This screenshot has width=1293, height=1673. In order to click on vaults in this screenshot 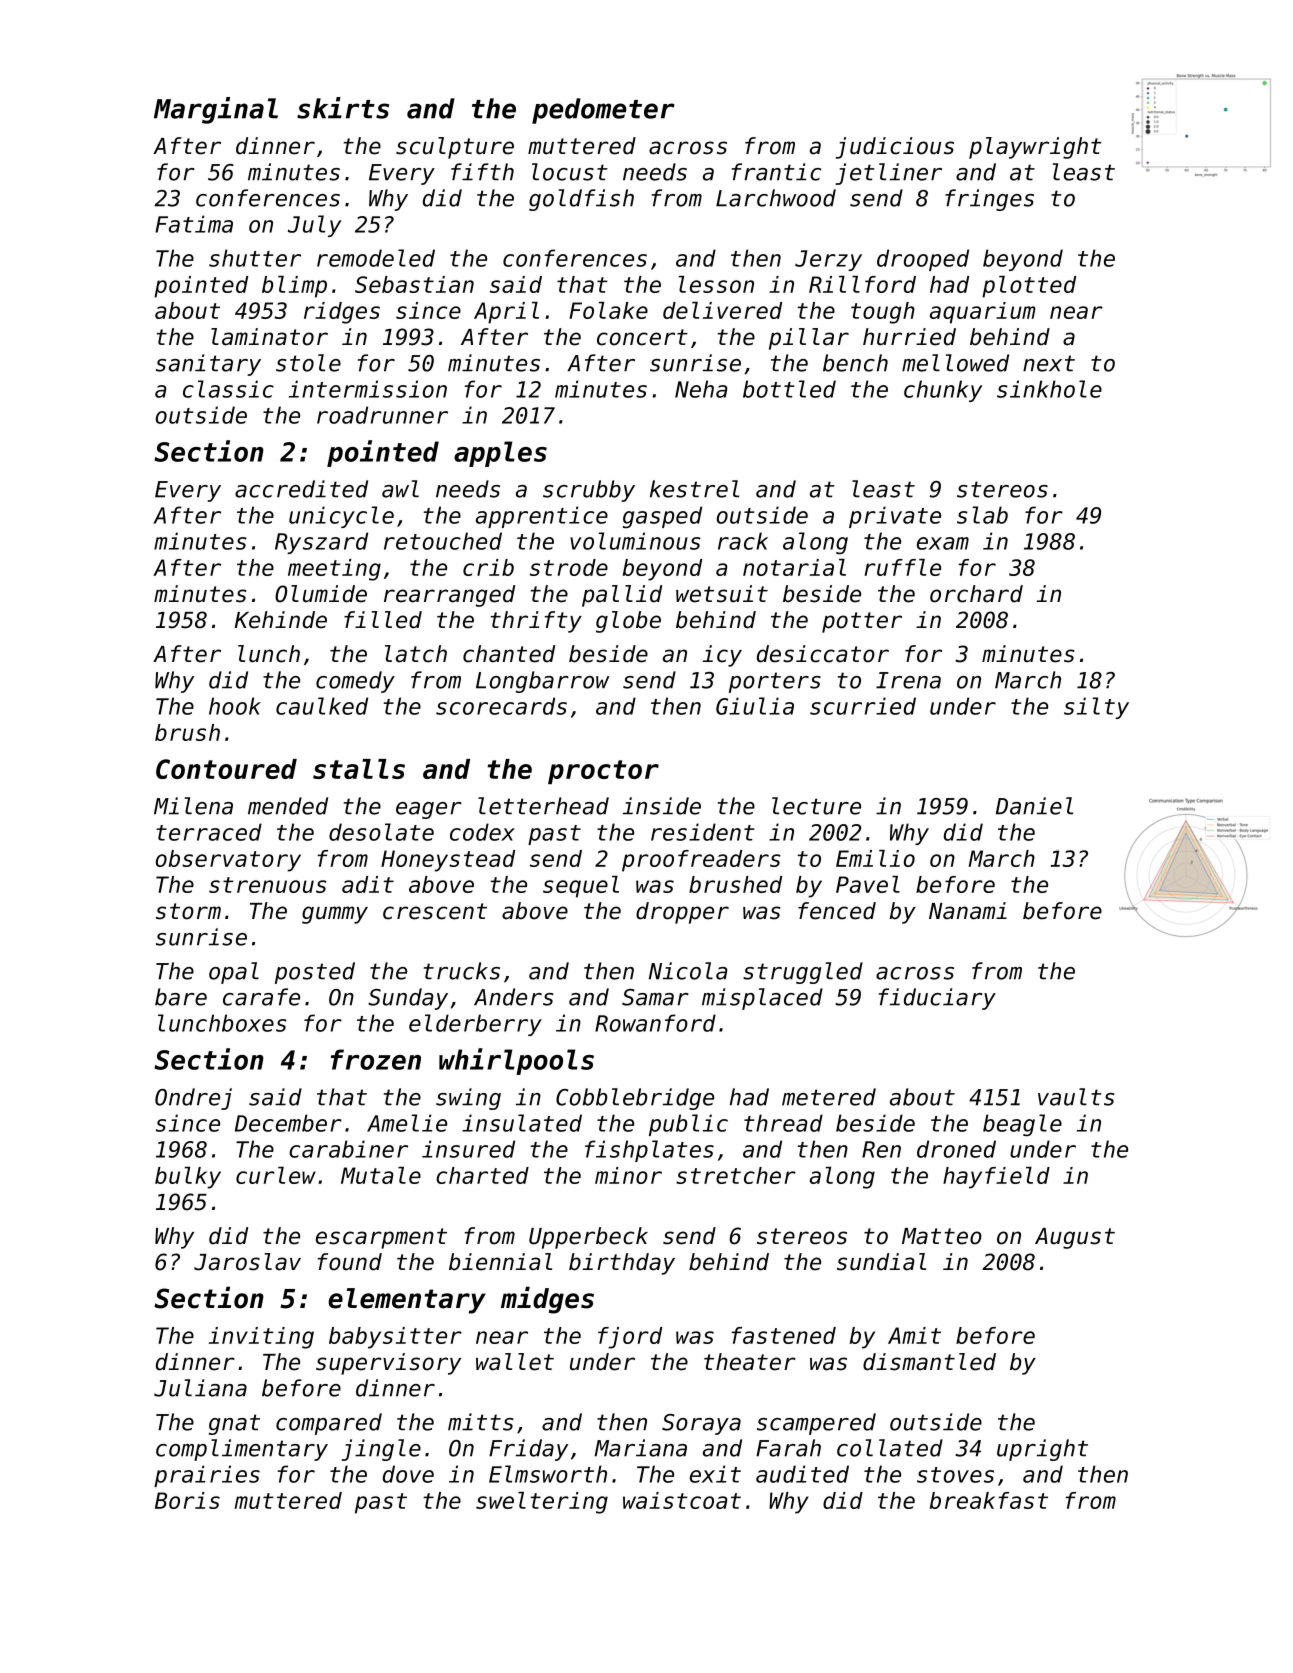, I will do `click(1076, 1097)`.
